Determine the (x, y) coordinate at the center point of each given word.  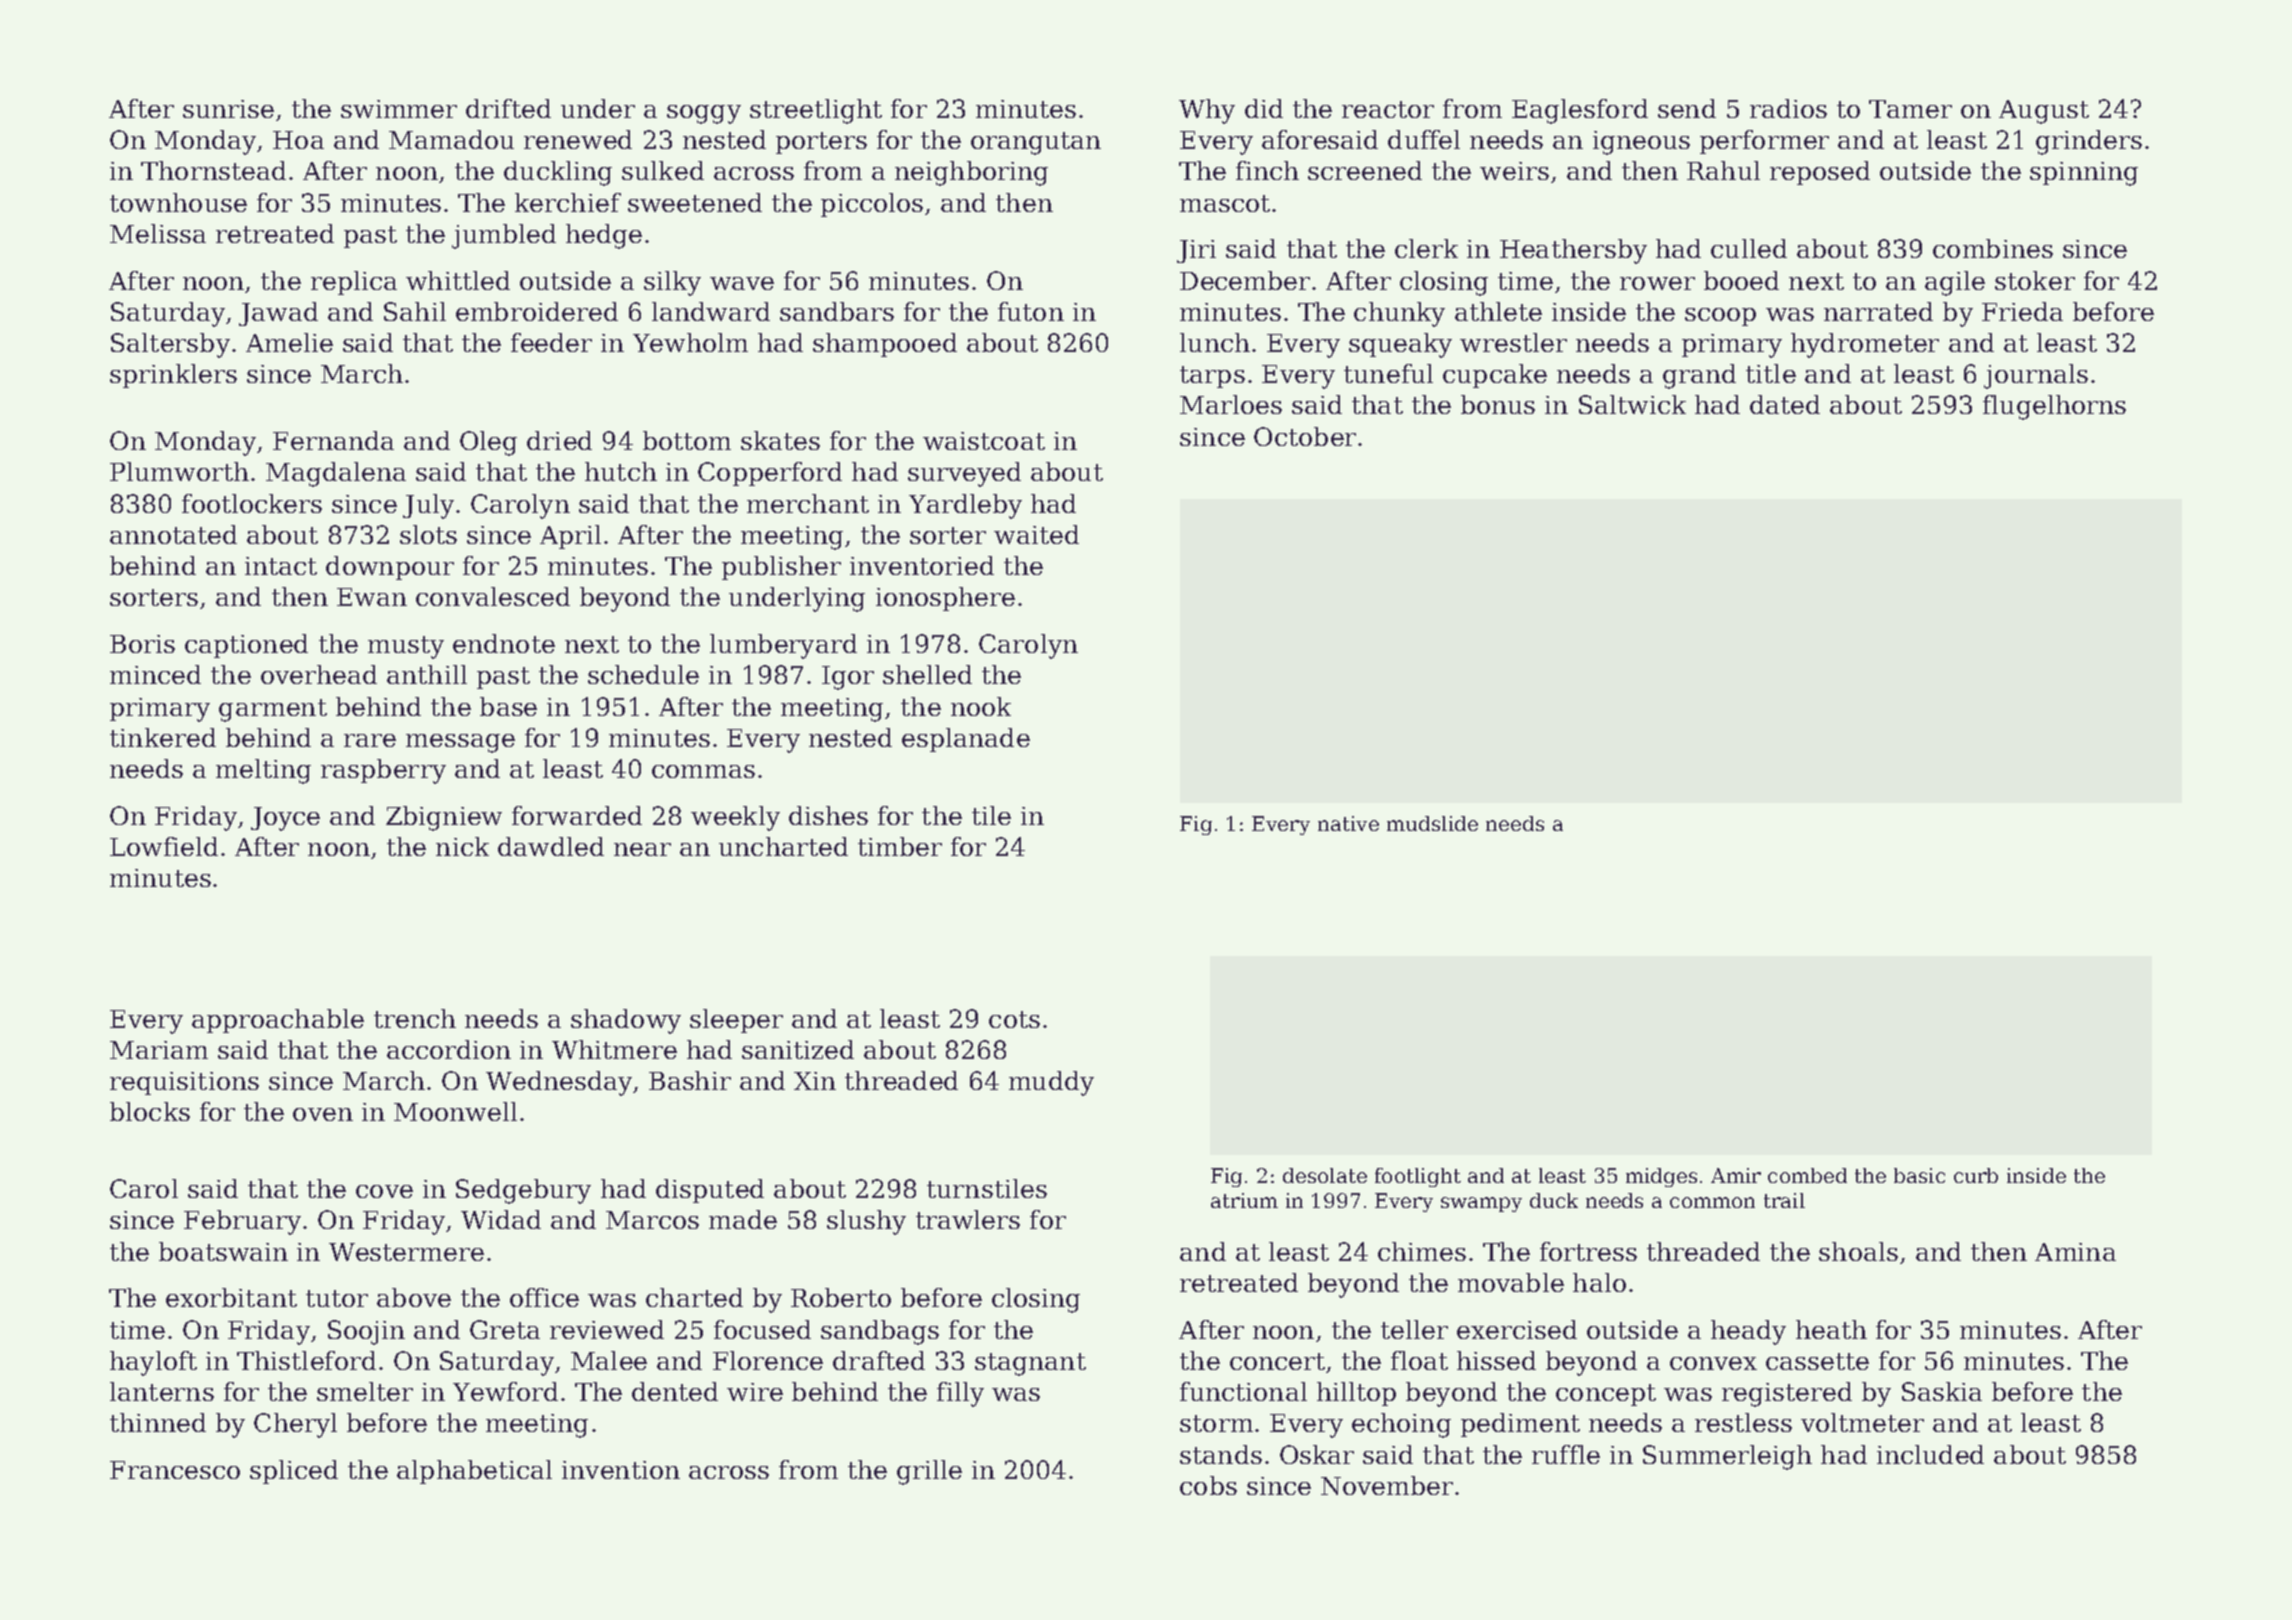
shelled (927, 674)
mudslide (1432, 823)
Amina (2075, 1252)
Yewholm (690, 342)
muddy (1051, 1083)
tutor (337, 1298)
